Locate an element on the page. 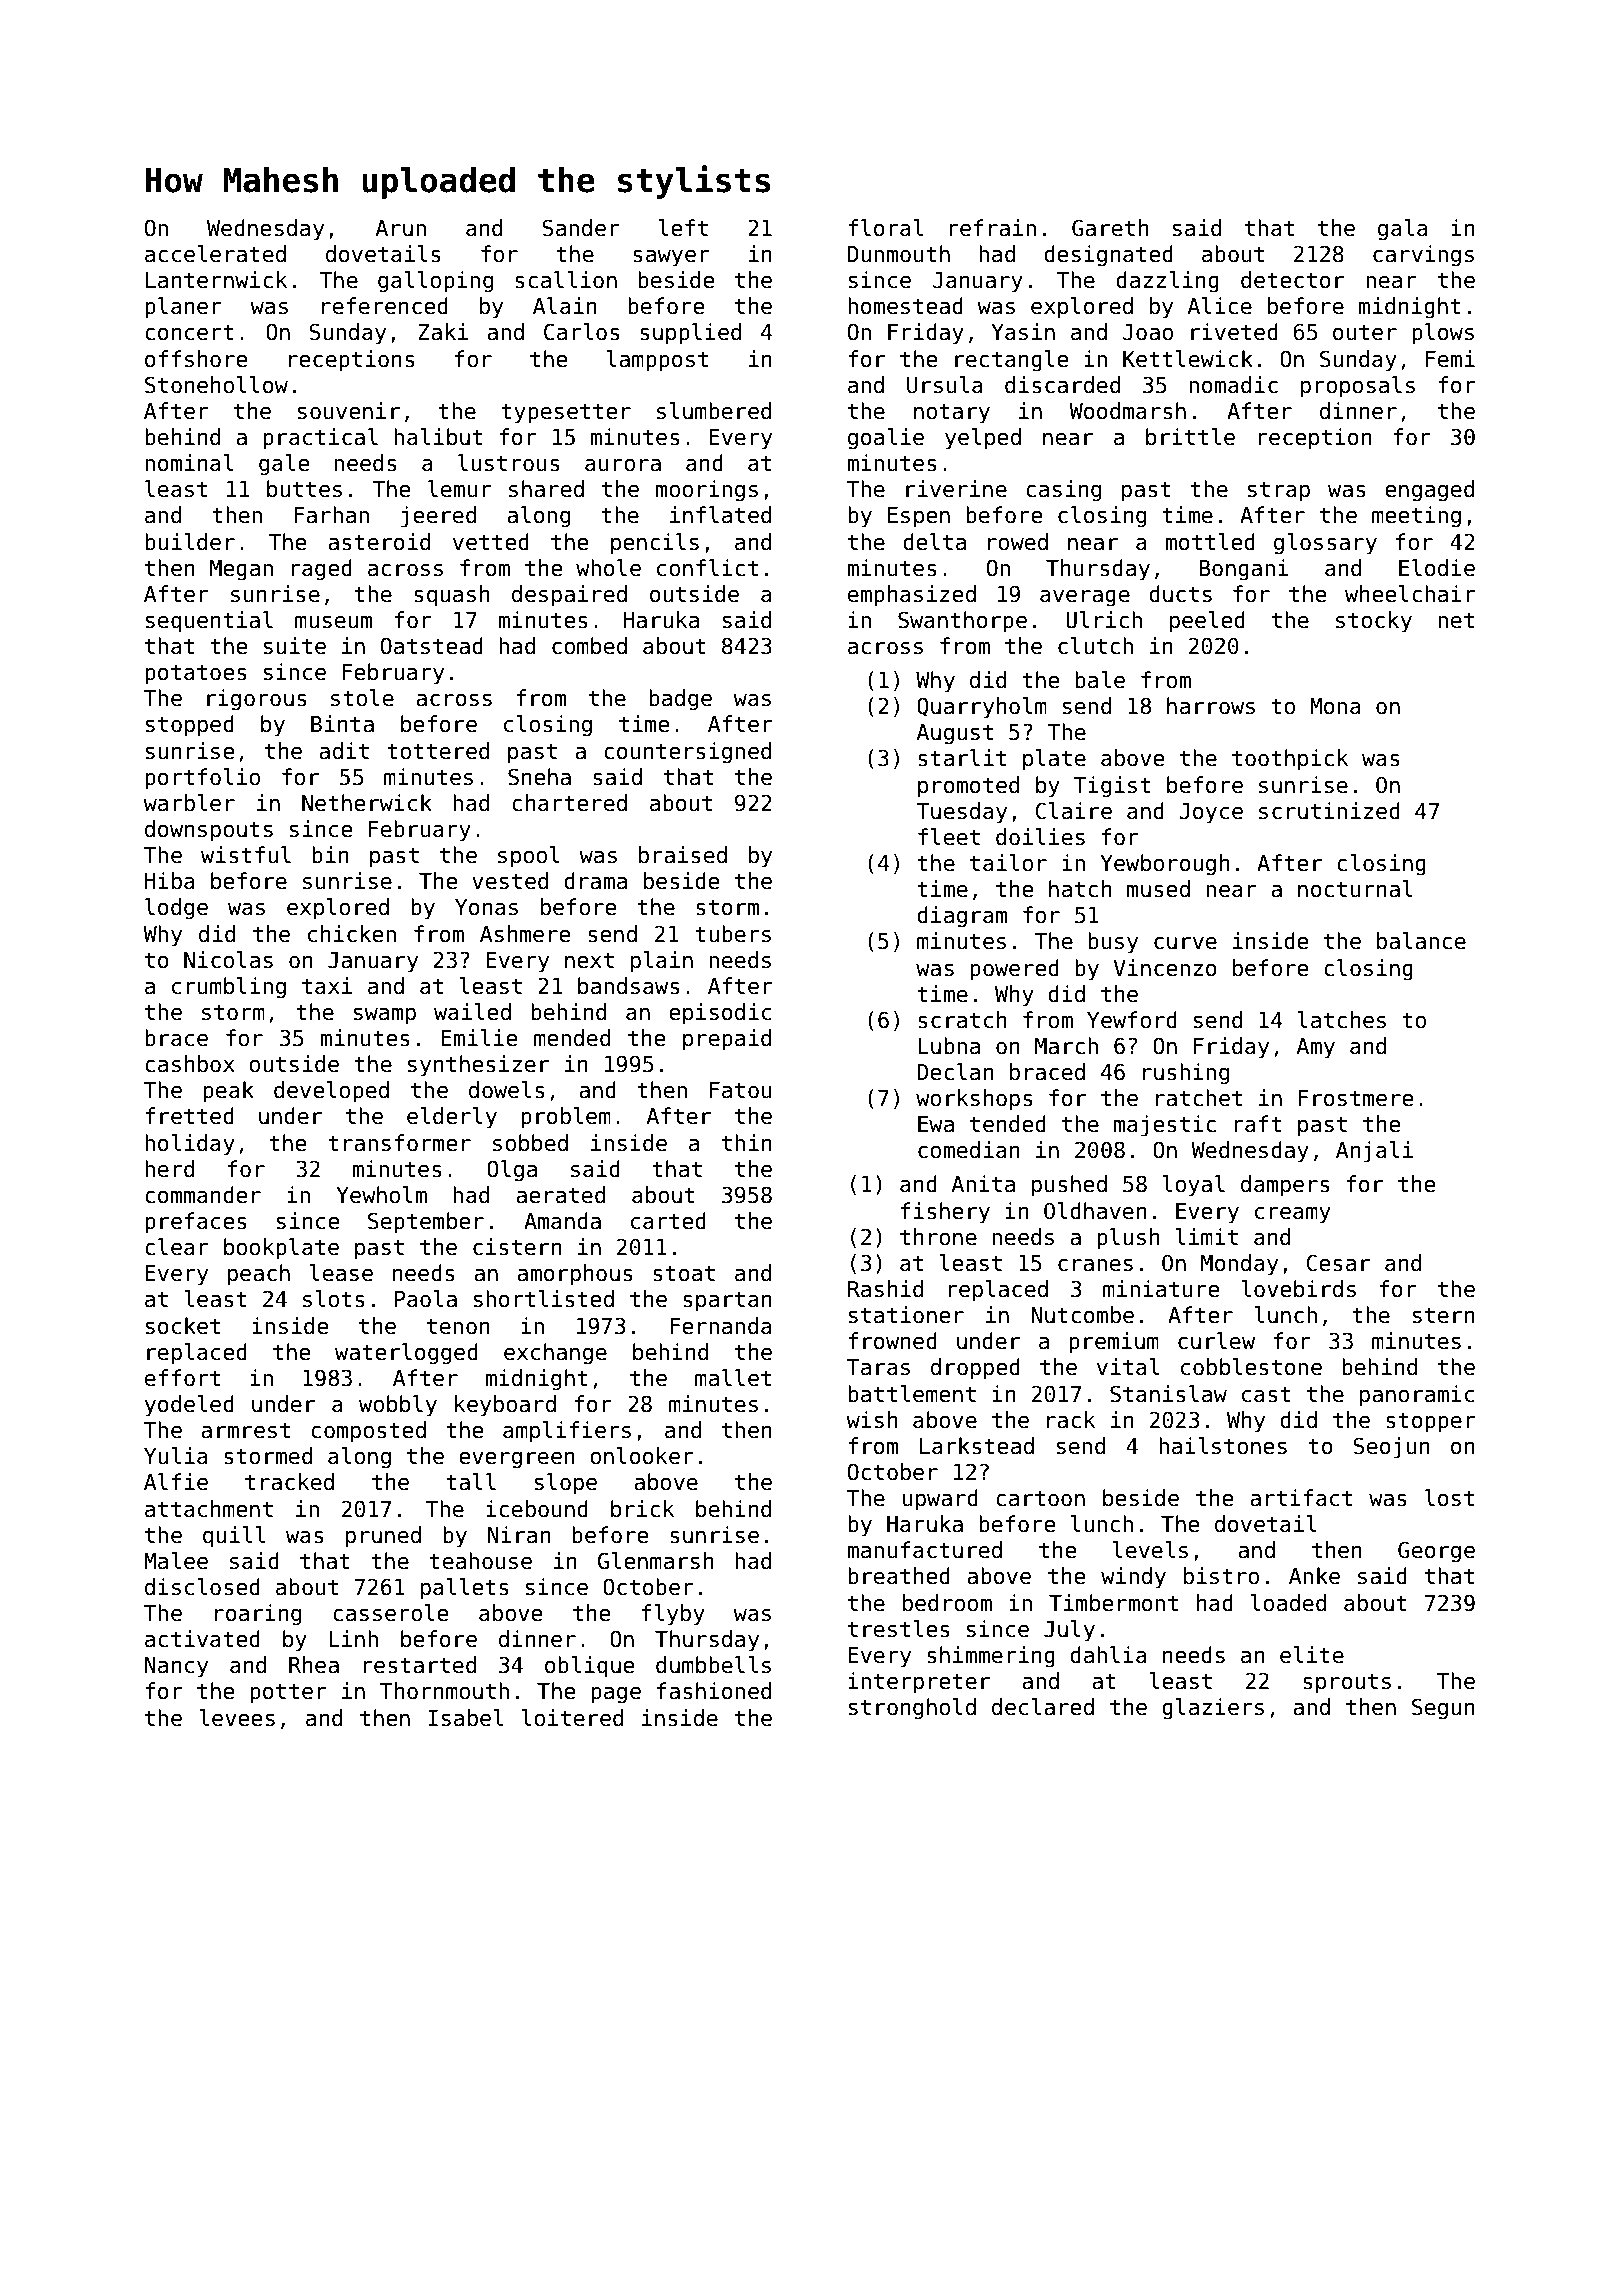 This image has width=1620, height=2292. detector is located at coordinates (1292, 280).
